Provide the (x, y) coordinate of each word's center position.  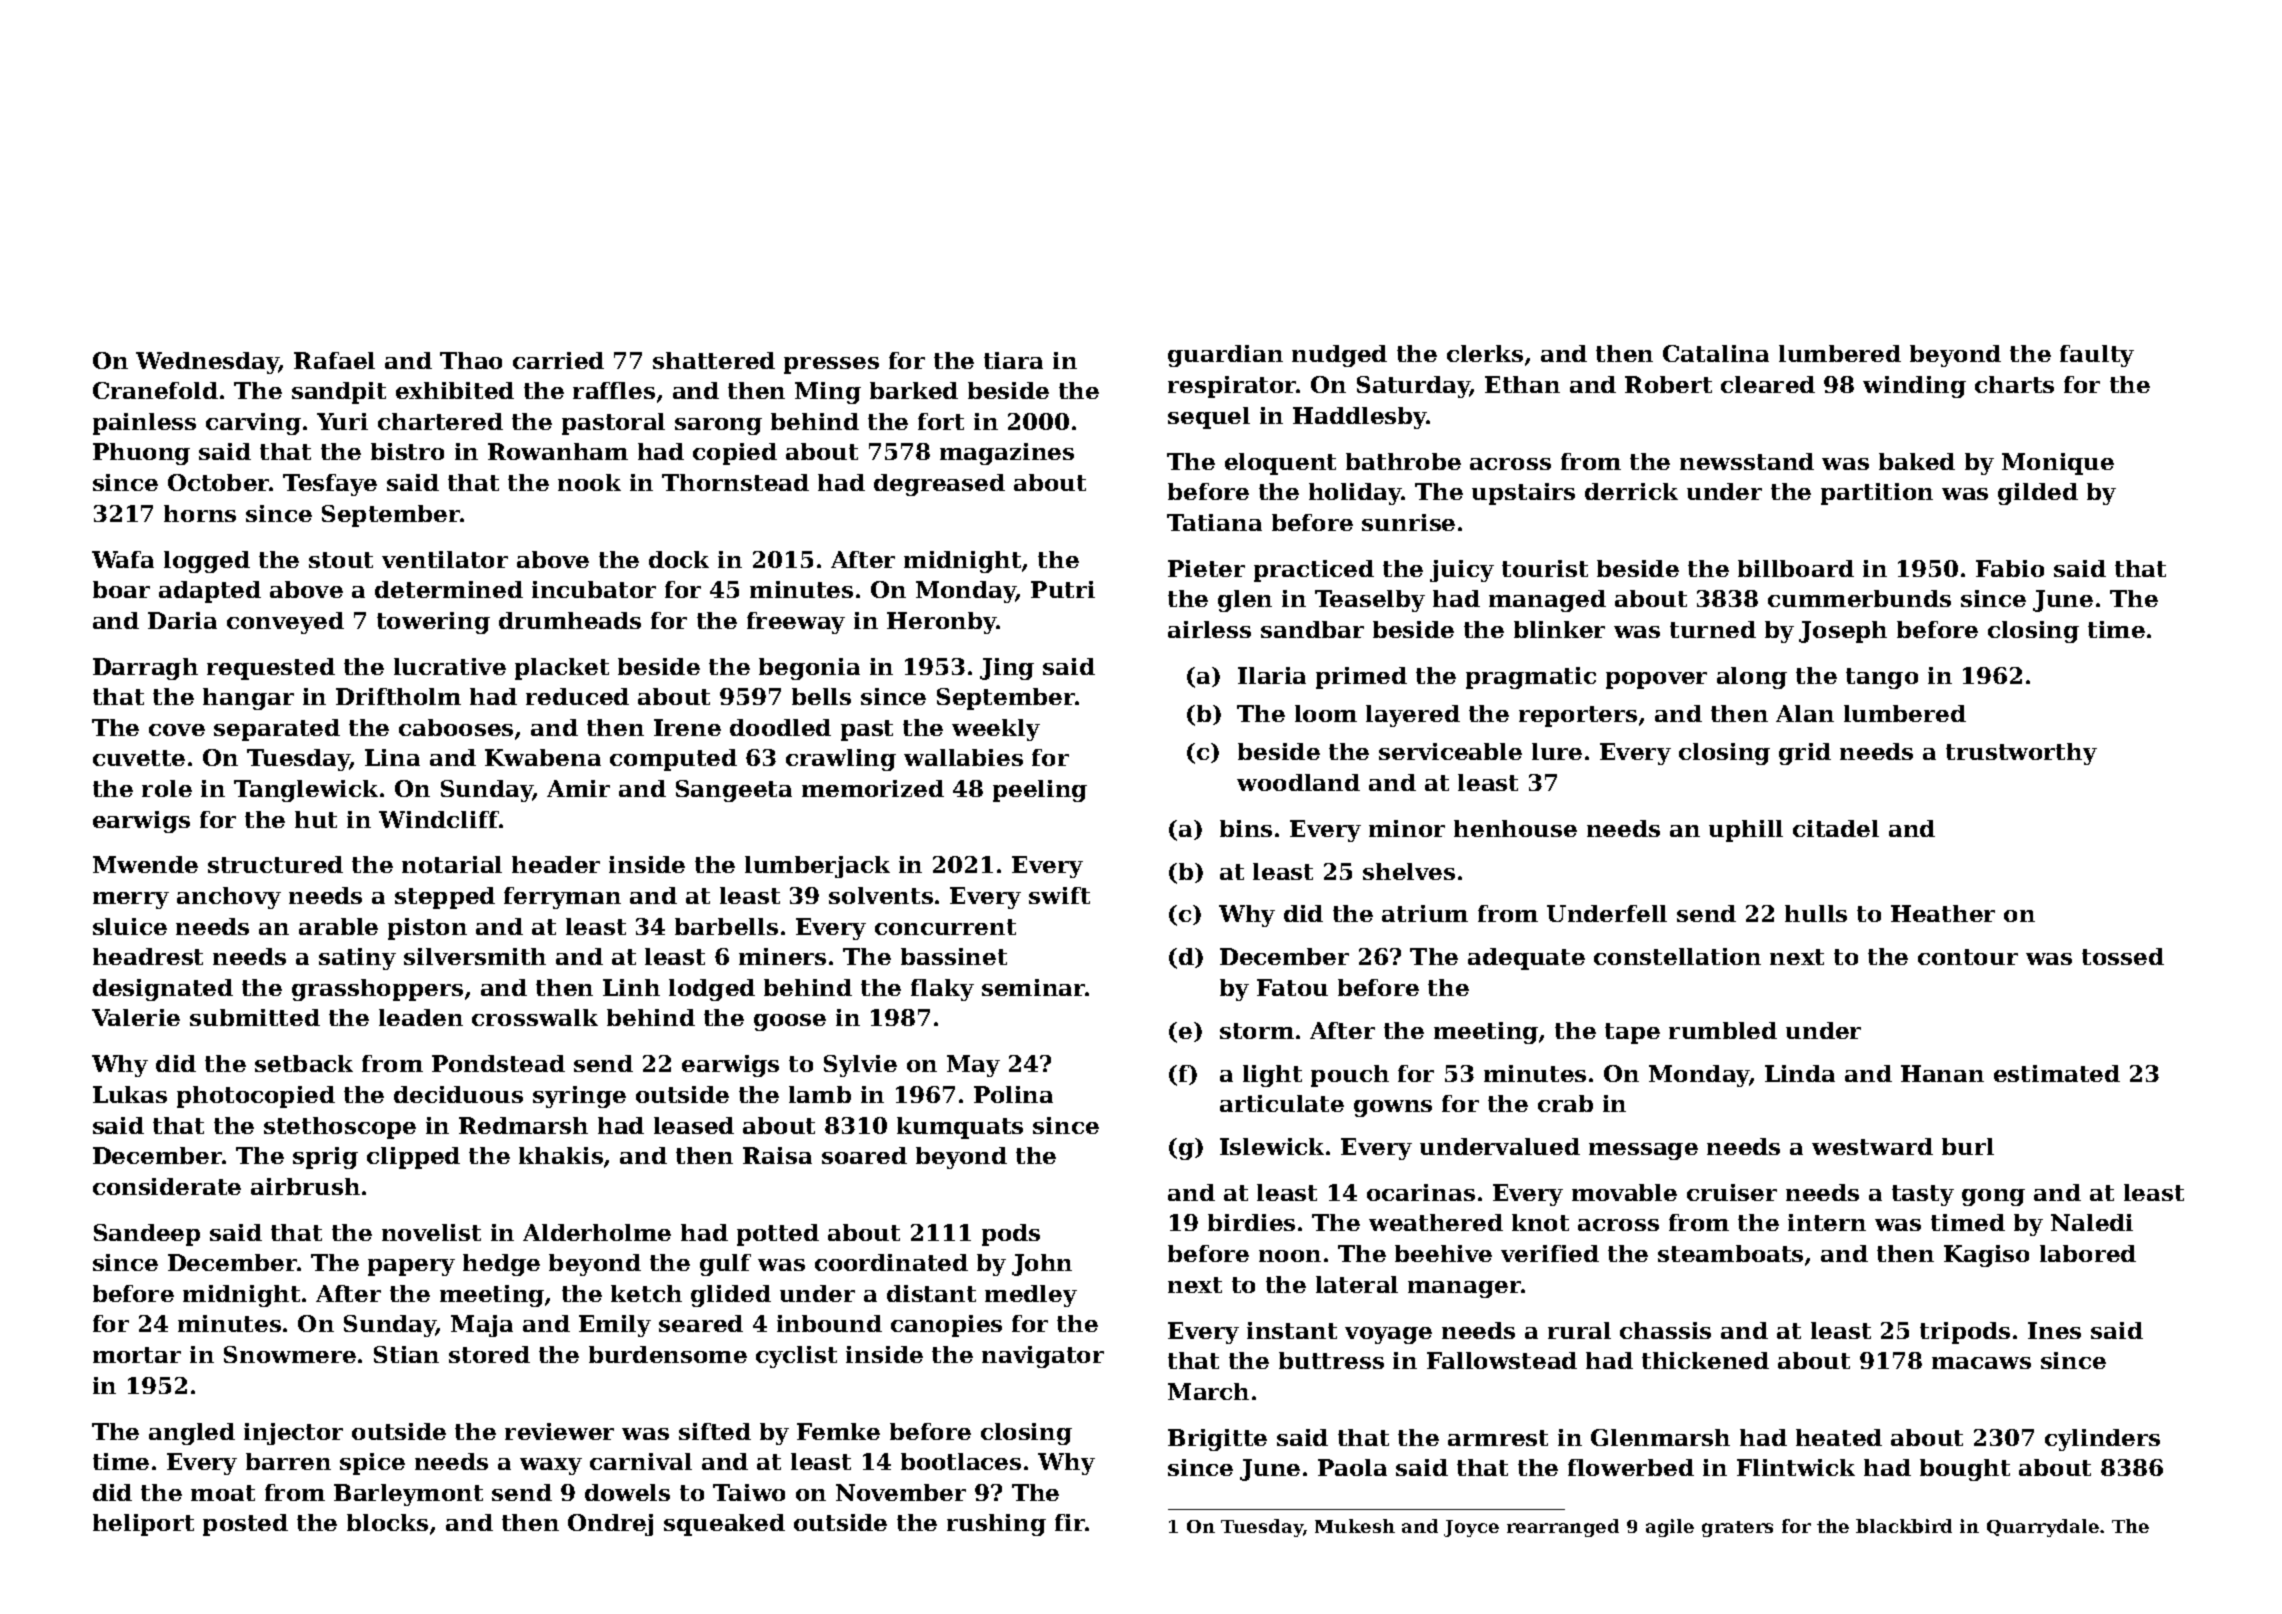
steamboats (1730, 1253)
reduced (577, 696)
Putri (1063, 589)
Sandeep (147, 1235)
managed (1547, 601)
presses (831, 365)
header (556, 864)
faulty (2097, 356)
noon (1290, 1256)
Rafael (334, 360)
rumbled (1723, 1030)
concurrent (945, 927)
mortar (137, 1355)
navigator (1043, 1357)
